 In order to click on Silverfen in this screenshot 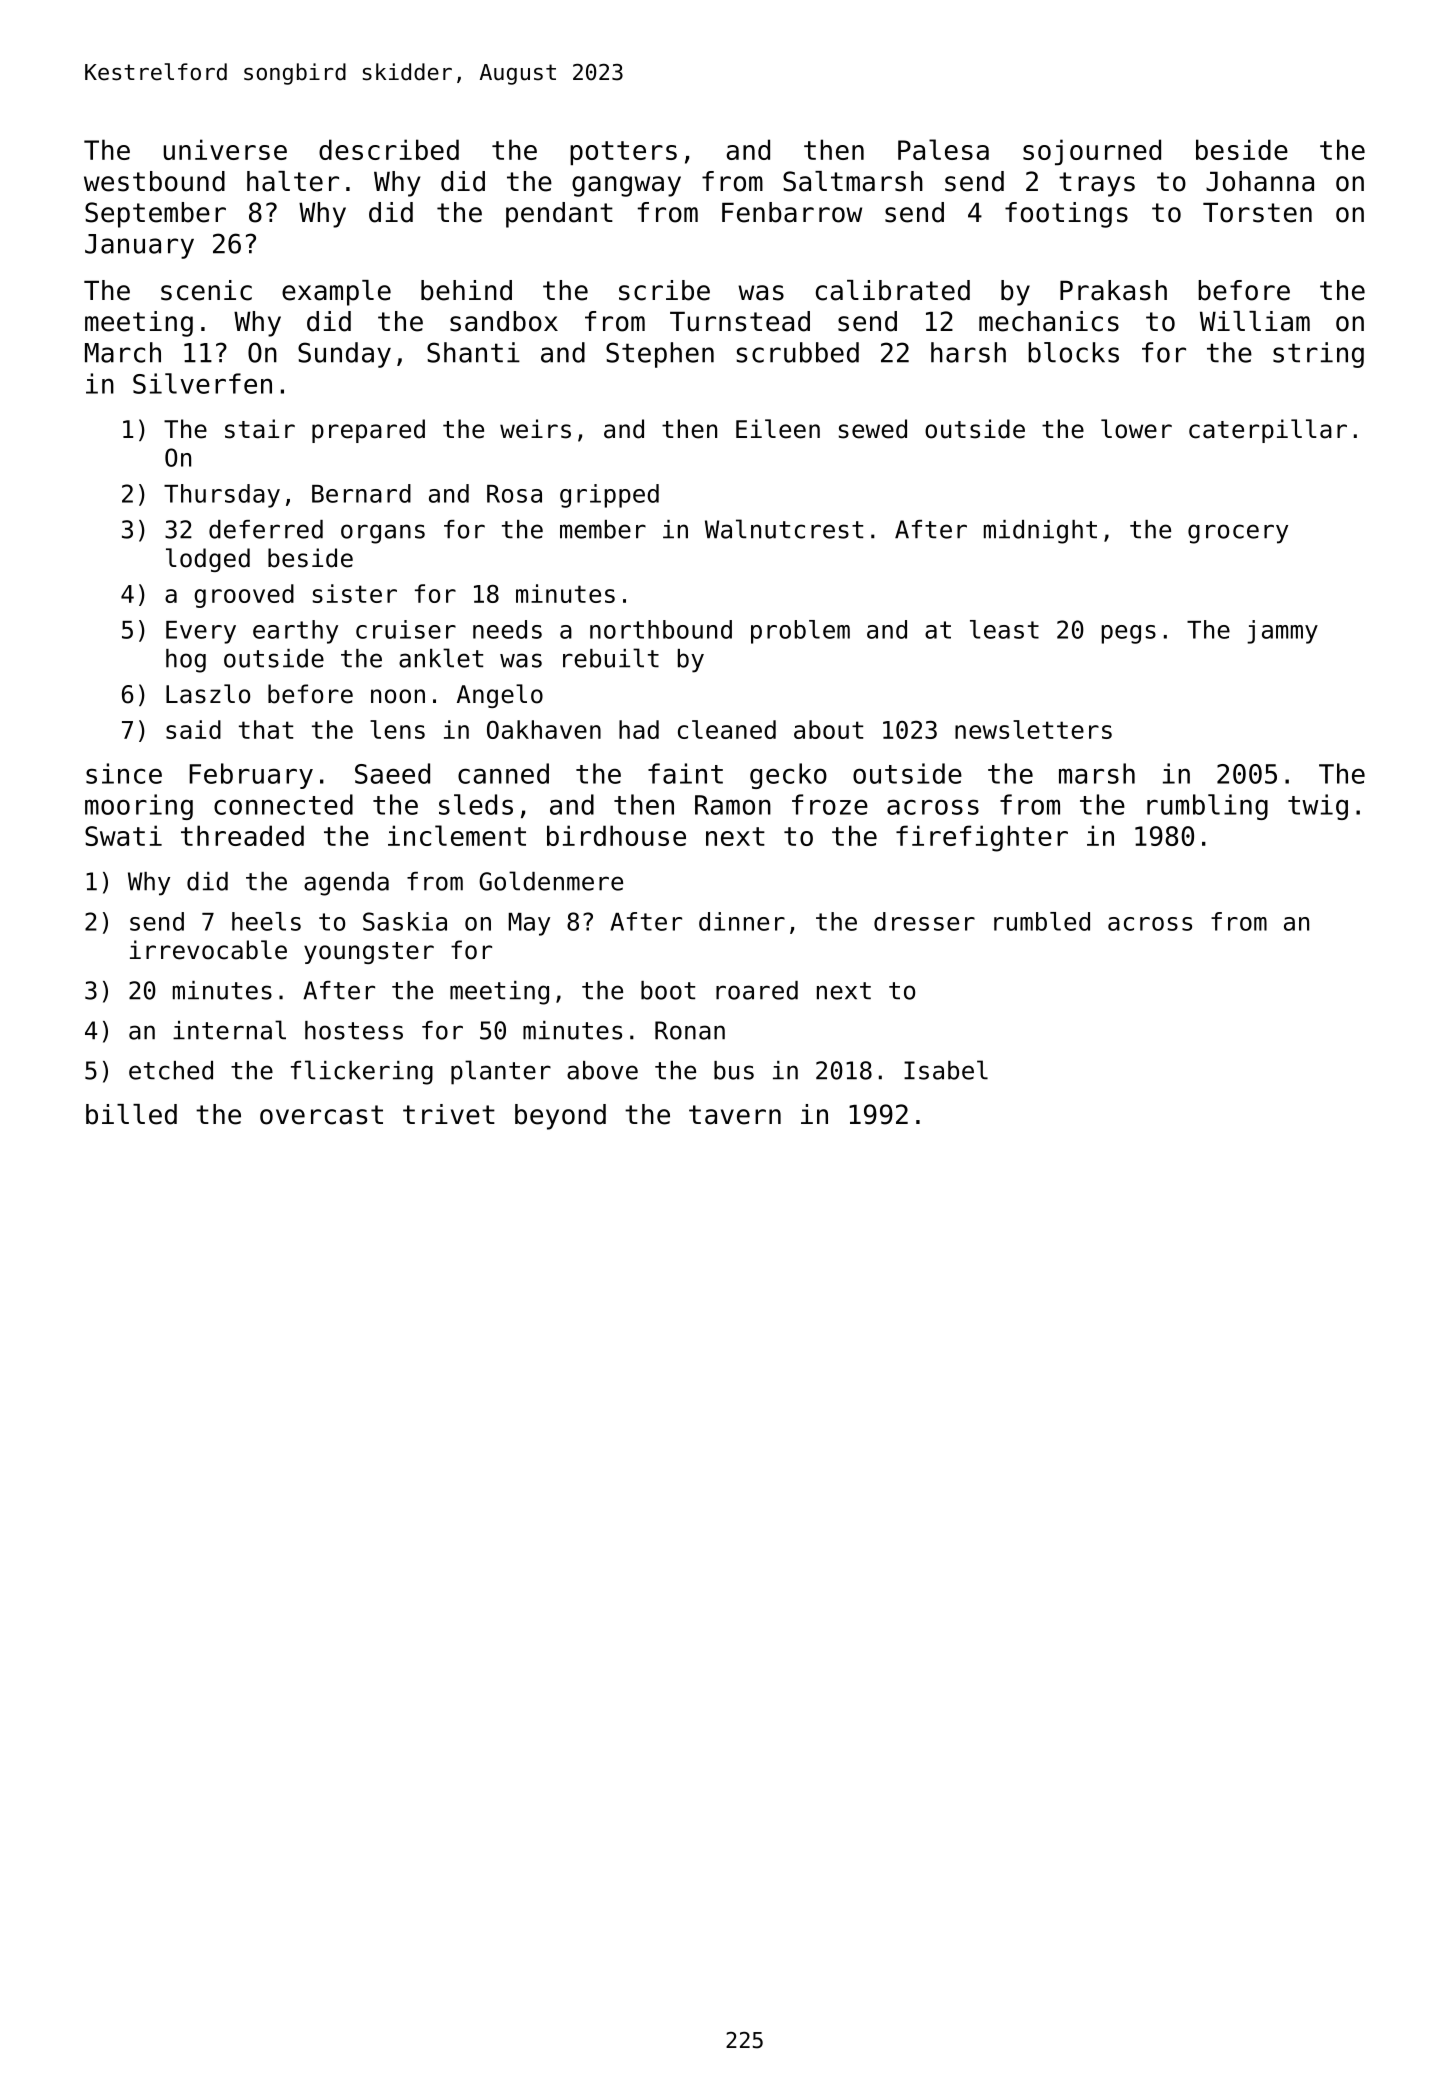, I will do `click(202, 383)`.
